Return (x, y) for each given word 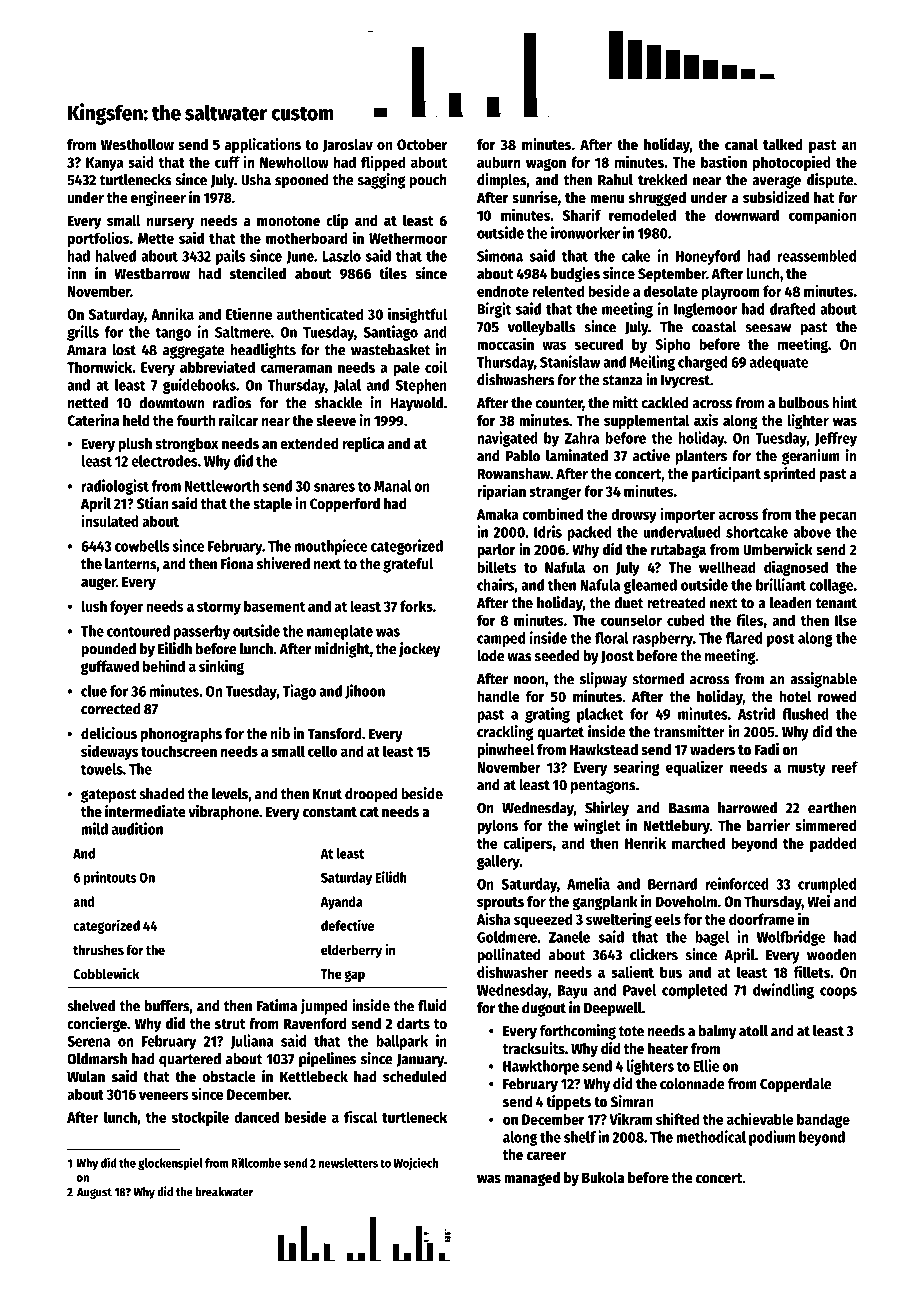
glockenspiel (170, 1163)
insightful (417, 315)
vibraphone (223, 812)
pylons (497, 827)
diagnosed (796, 568)
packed (589, 533)
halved (115, 256)
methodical (711, 1136)
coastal (714, 327)
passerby (202, 632)
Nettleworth (222, 486)
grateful (408, 565)
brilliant (781, 584)
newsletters (348, 1163)
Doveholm (686, 901)
